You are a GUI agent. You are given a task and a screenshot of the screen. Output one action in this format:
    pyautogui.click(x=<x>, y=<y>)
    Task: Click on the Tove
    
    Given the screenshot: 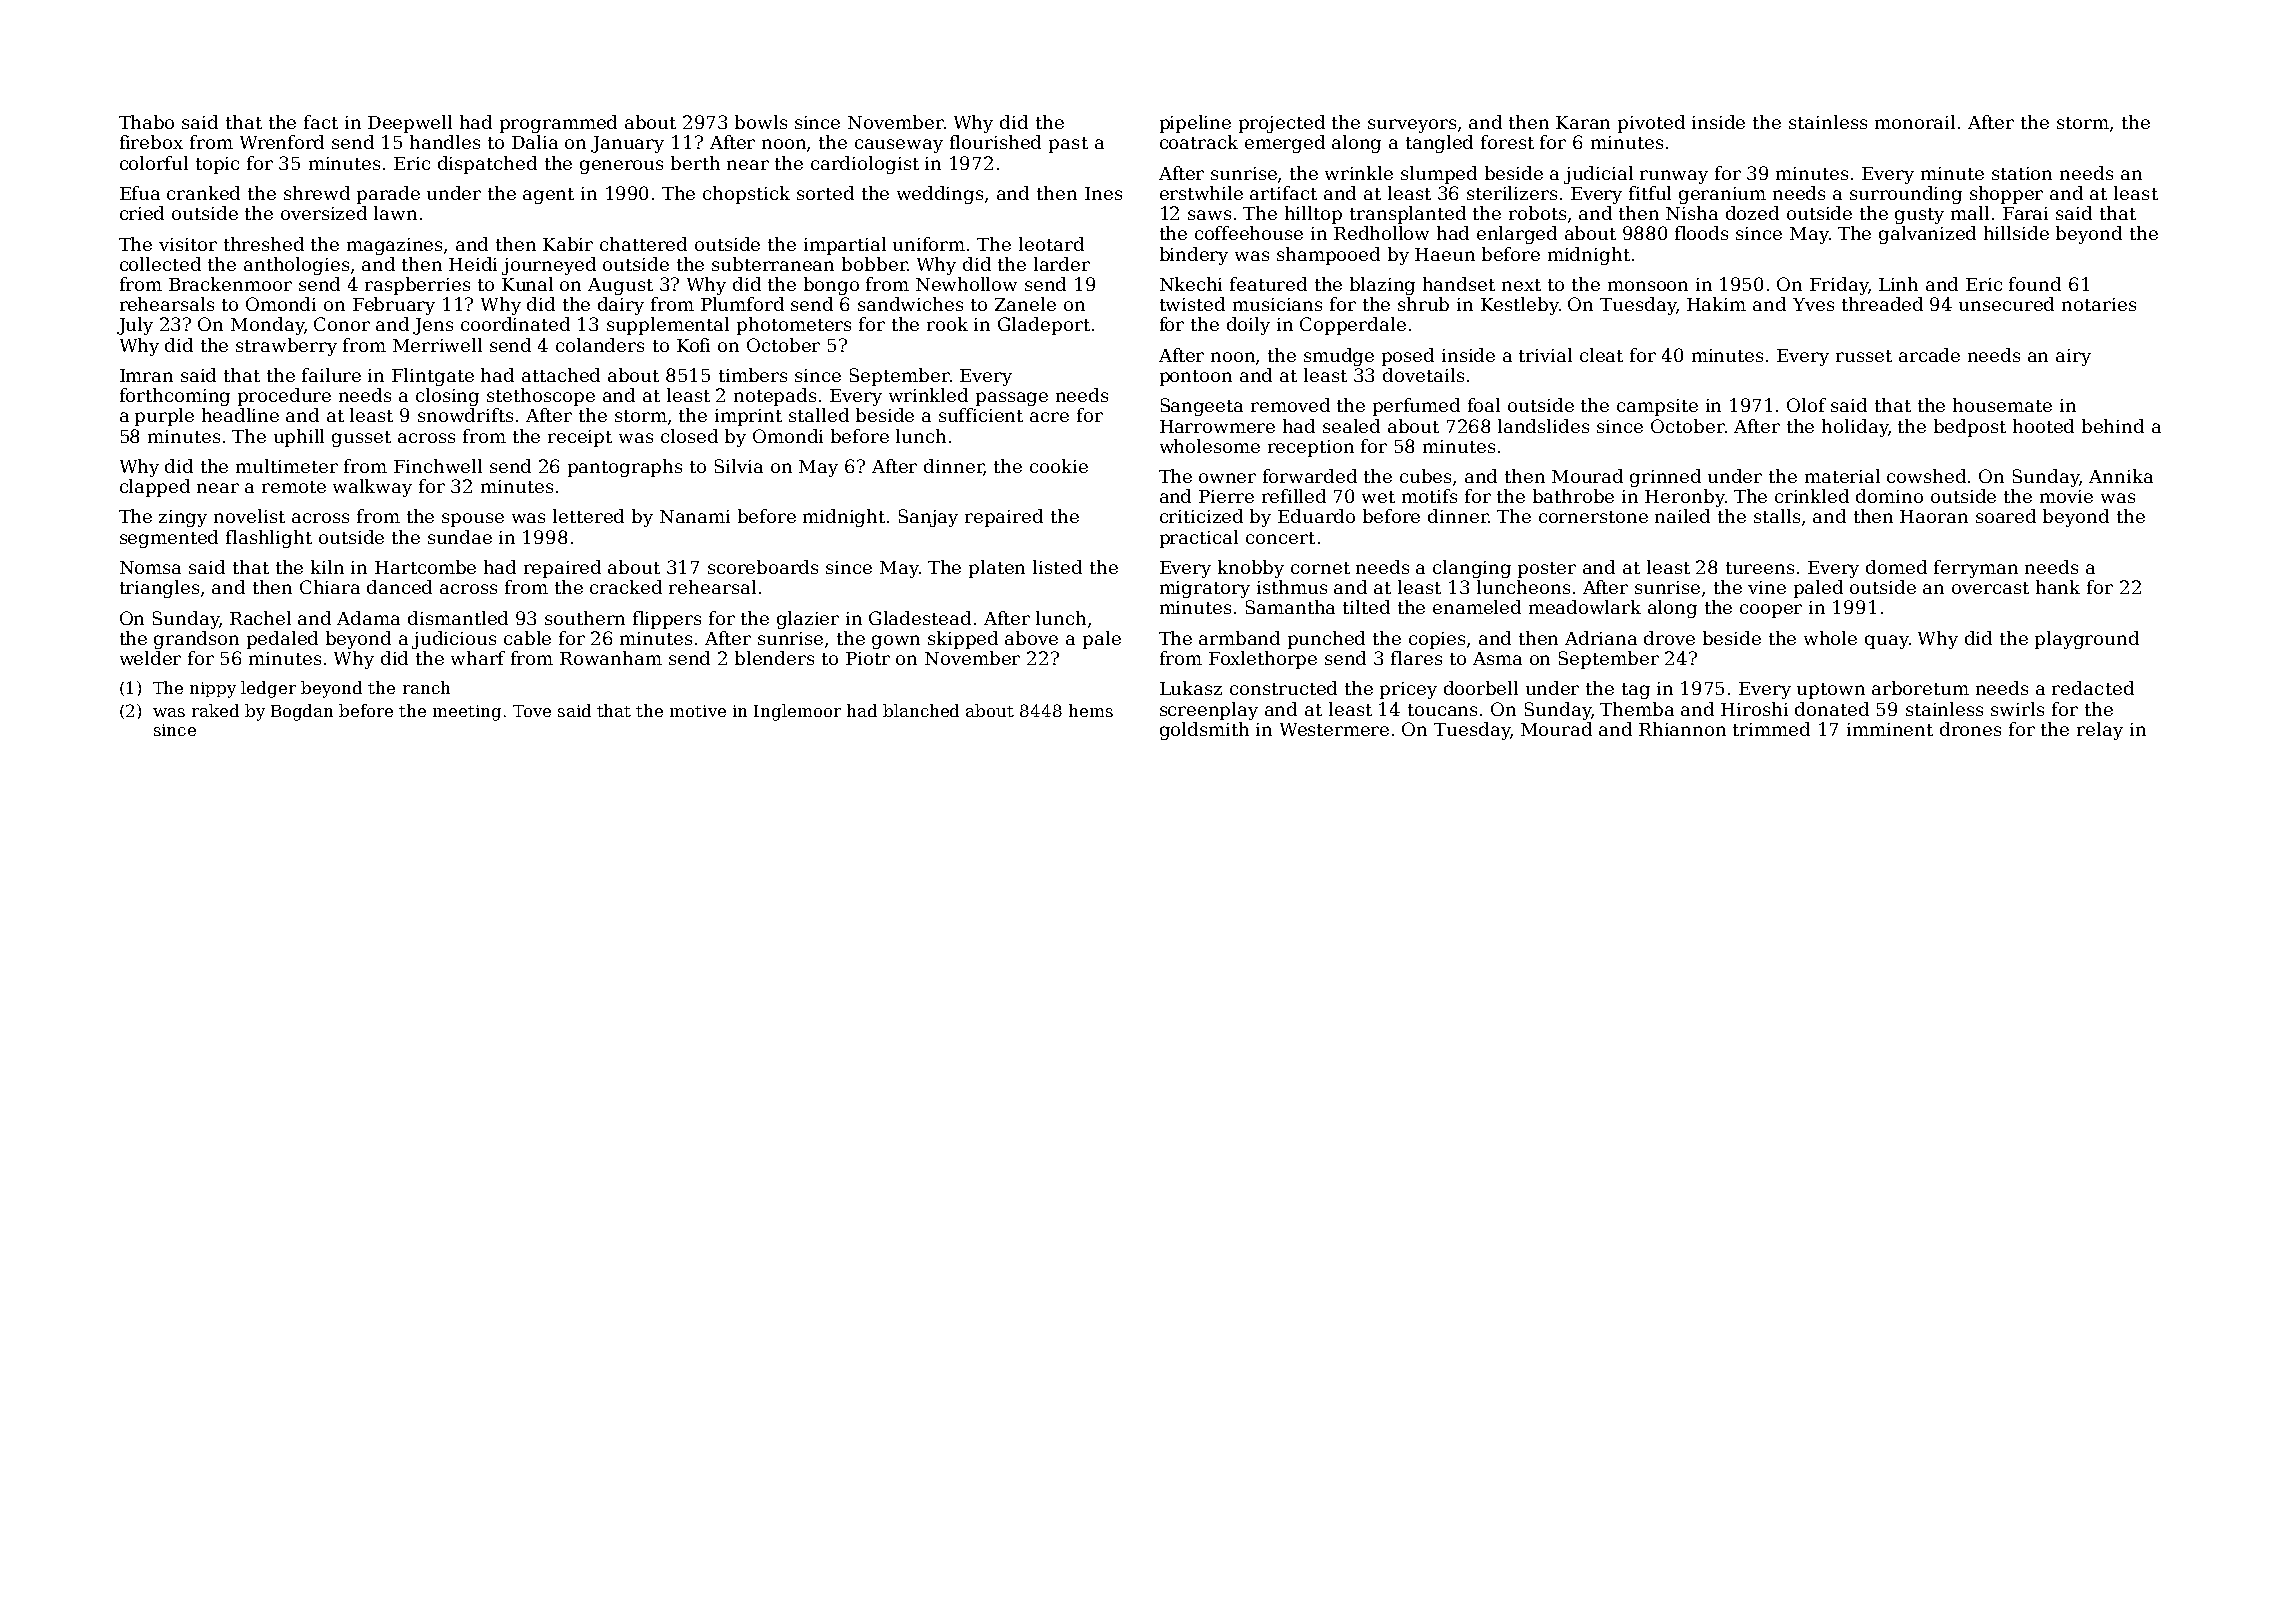 What is the action you would take?
    pyautogui.click(x=532, y=711)
